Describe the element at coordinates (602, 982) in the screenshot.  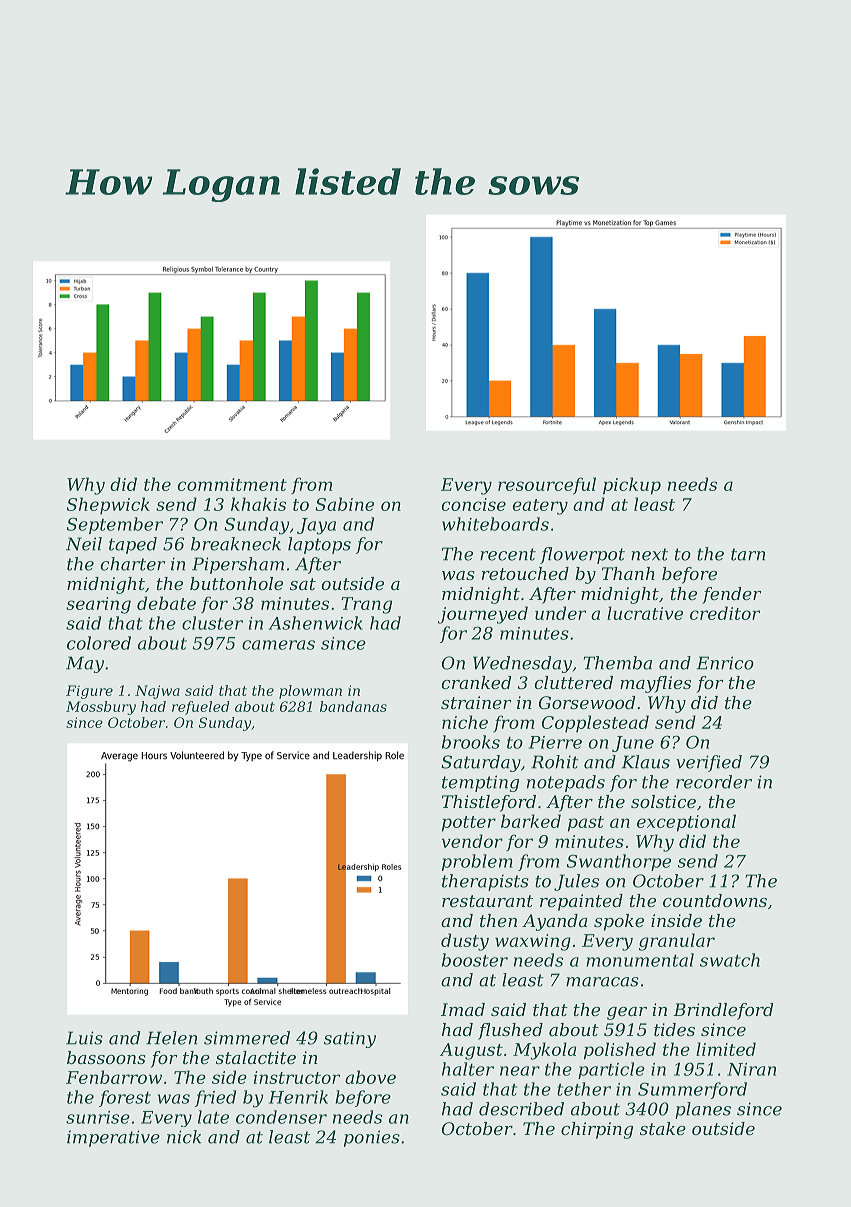
I see `maracas` at that location.
